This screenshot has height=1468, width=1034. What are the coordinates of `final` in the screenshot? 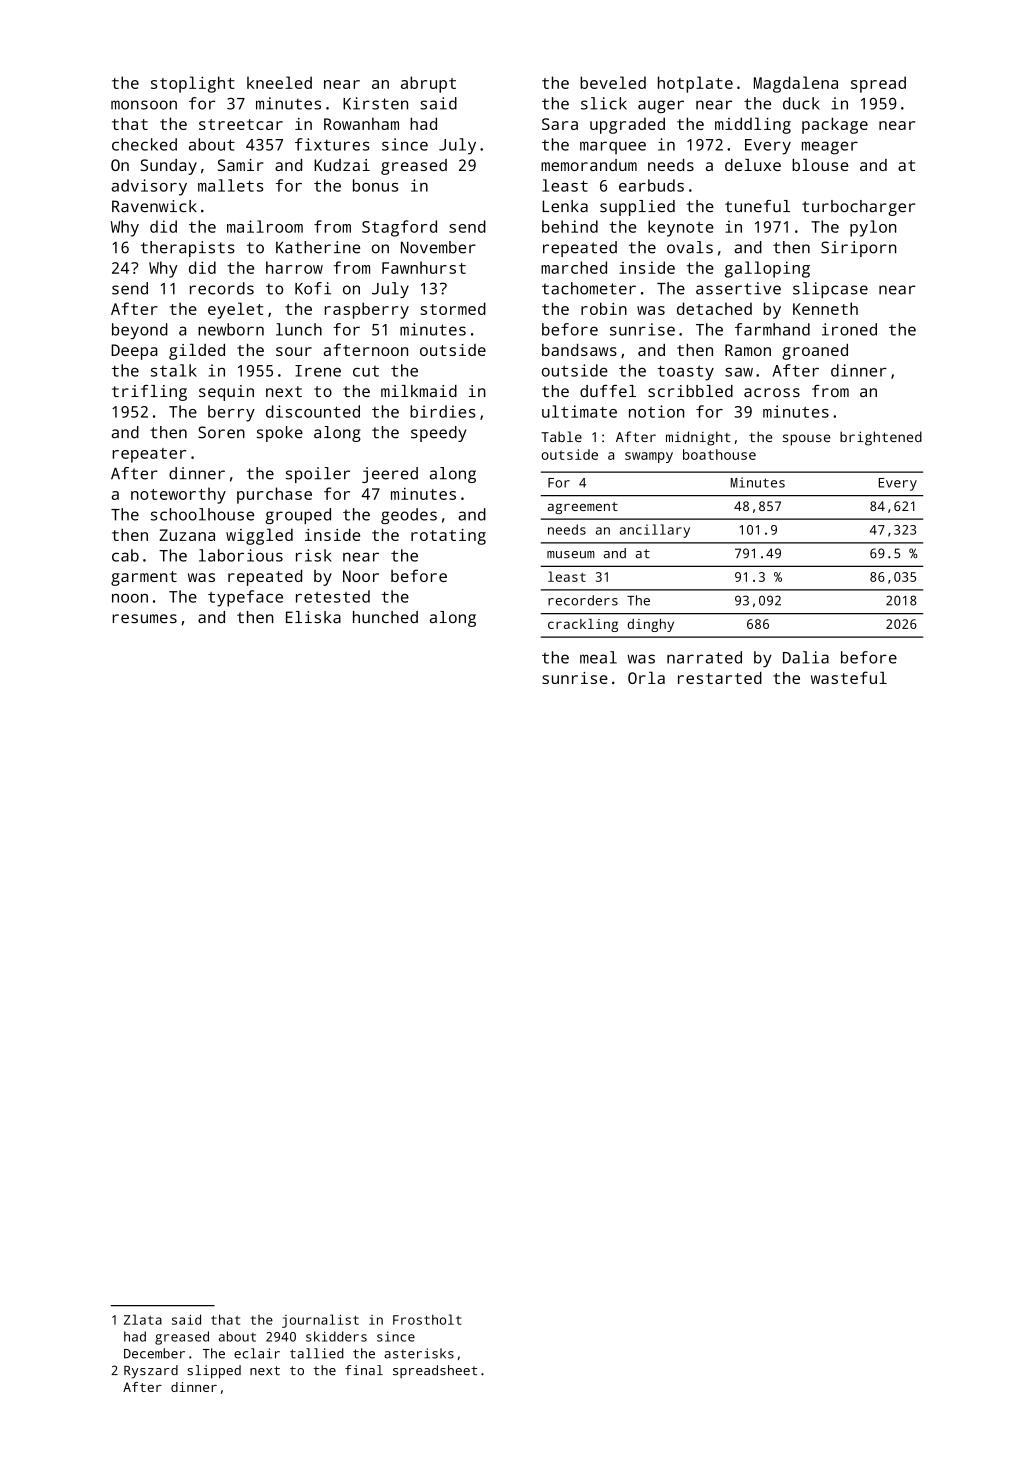 It's located at (364, 1370).
